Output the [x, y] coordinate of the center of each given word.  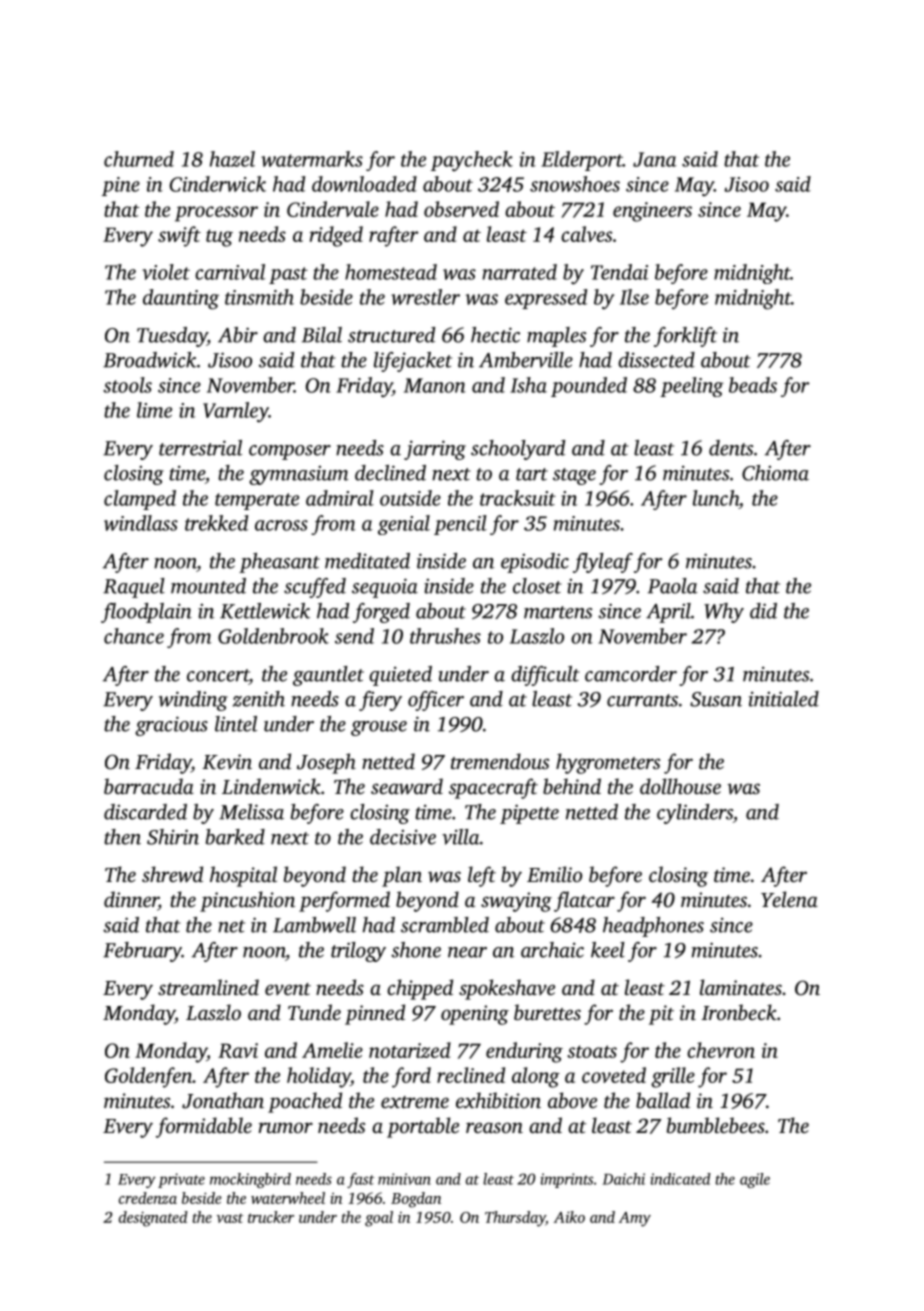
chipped [420, 989]
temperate [257, 501]
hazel [232, 159]
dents [731, 448]
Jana [655, 159]
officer [436, 701]
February [142, 952]
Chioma [775, 473]
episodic [535, 563]
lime [154, 410]
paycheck [472, 161]
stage [574, 476]
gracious [171, 726]
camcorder [631, 674]
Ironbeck [739, 1012]
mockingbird [250, 1180]
